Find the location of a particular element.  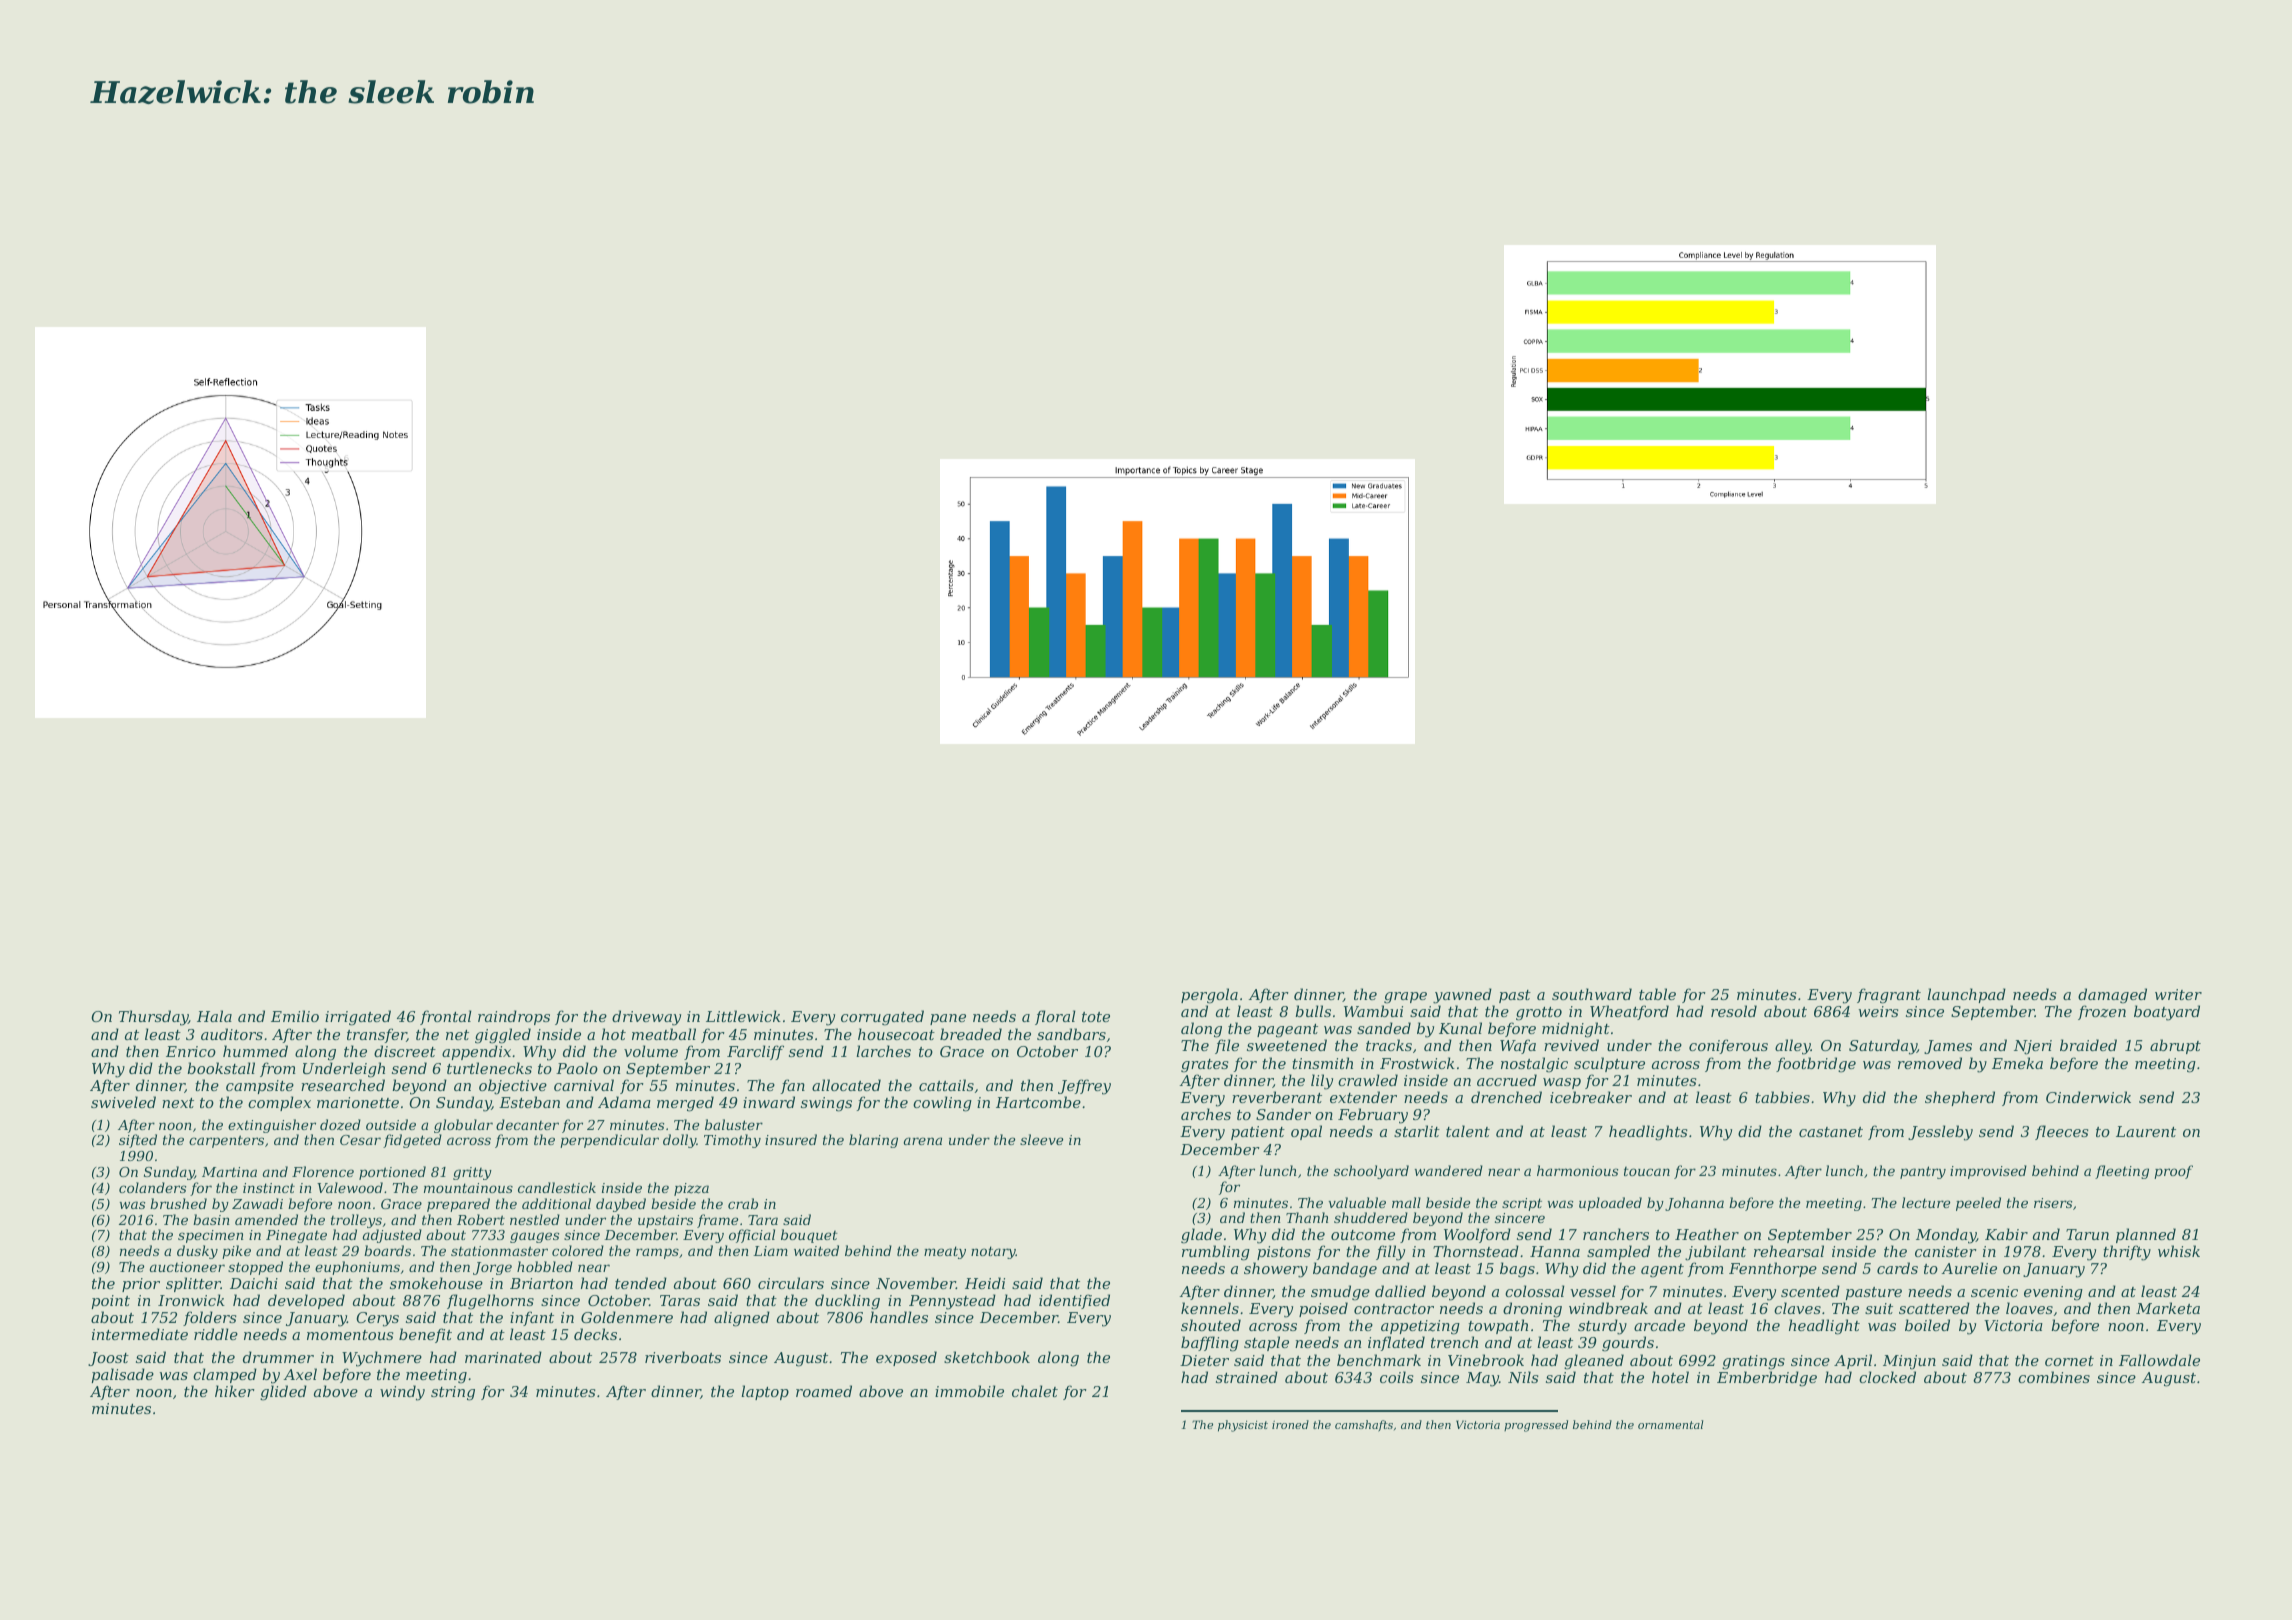

handles is located at coordinates (899, 1317).
